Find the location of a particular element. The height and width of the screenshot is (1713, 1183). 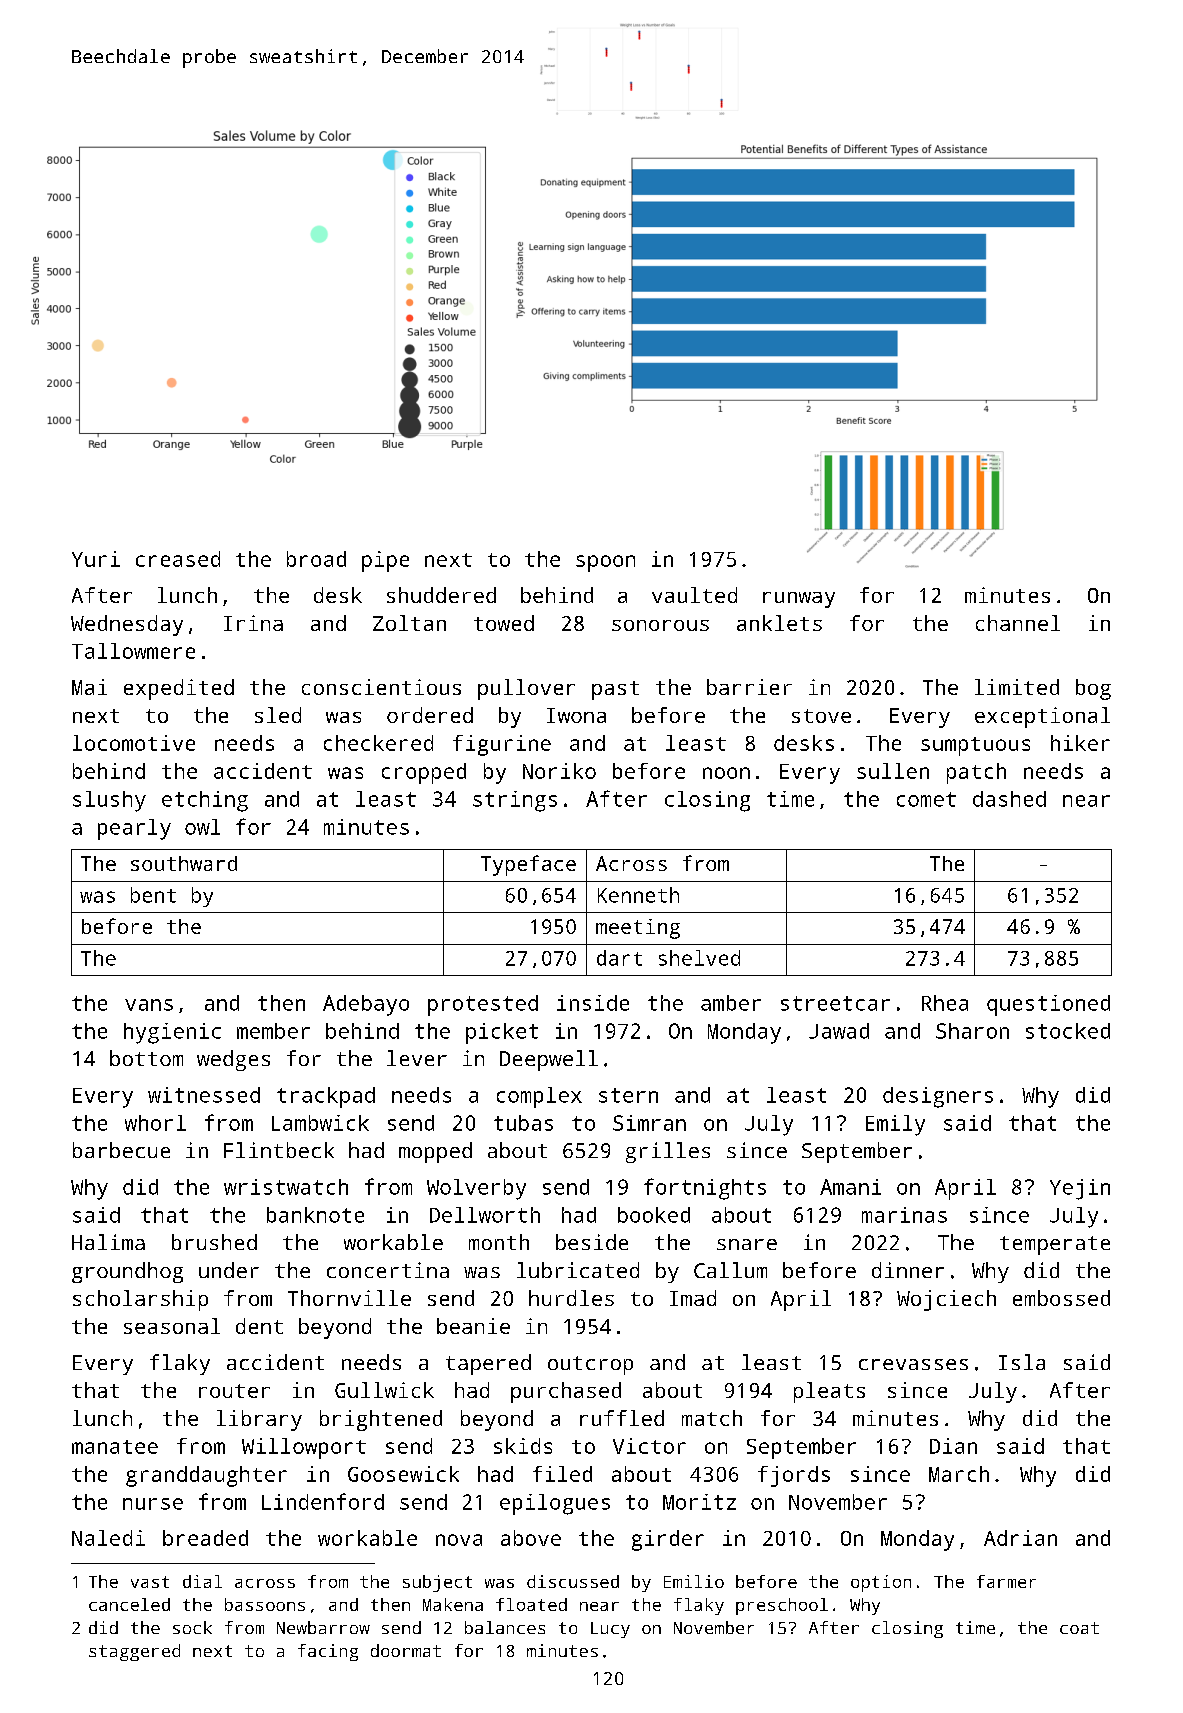

comet is located at coordinates (926, 799).
